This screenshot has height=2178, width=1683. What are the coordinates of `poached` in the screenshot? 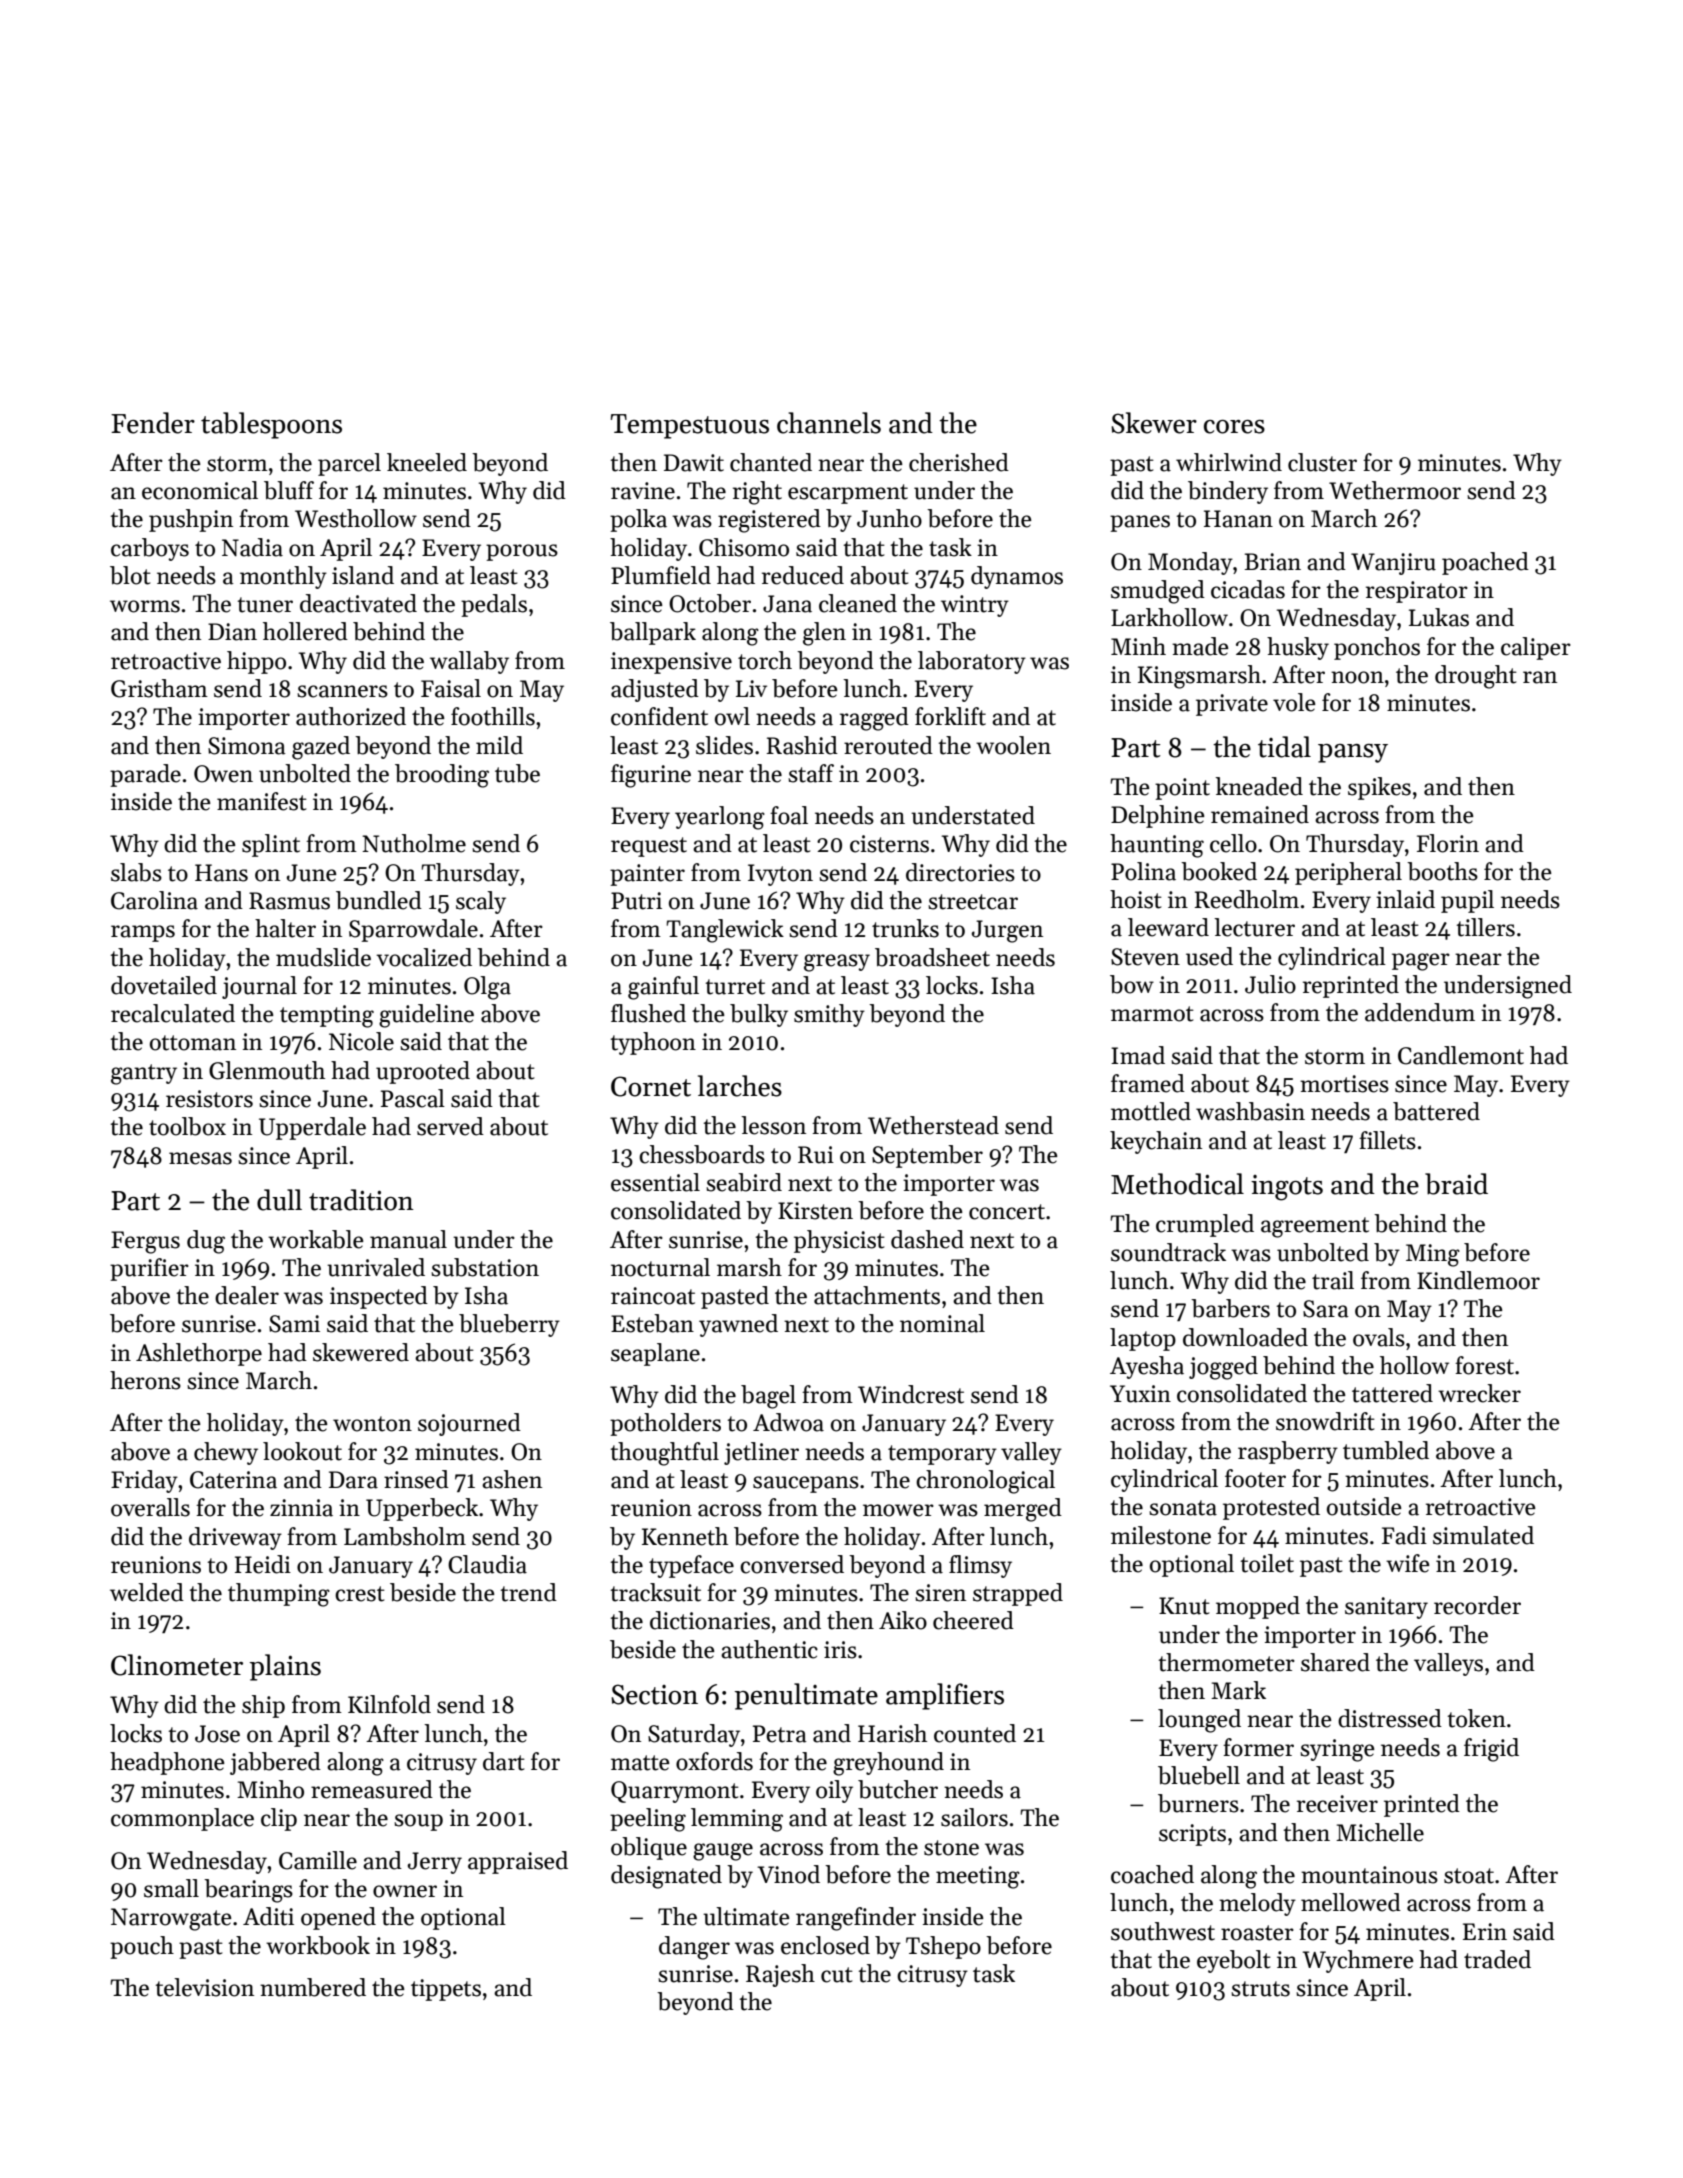 It's located at (1485, 563).
